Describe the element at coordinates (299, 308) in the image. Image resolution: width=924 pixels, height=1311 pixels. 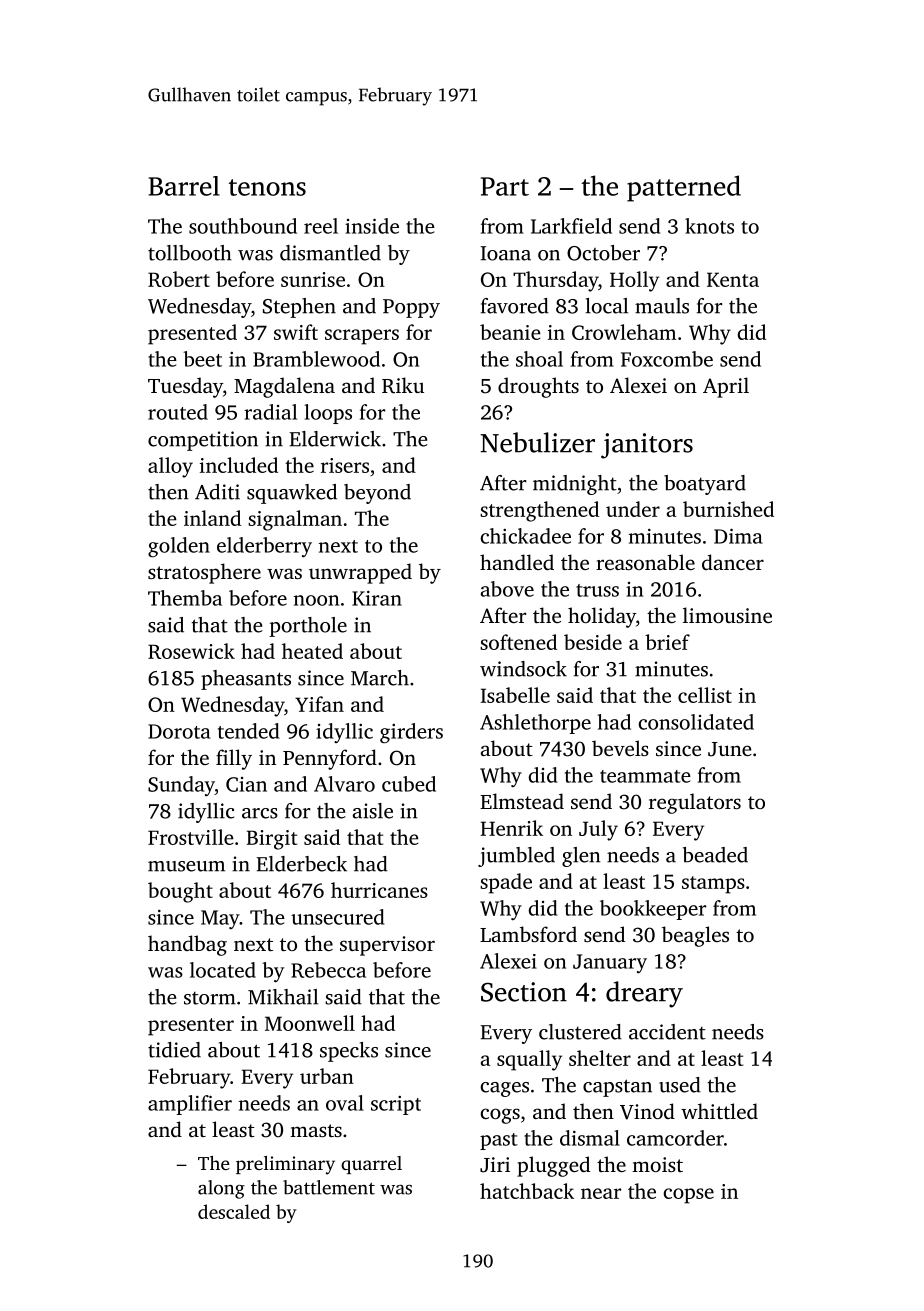
I see `Stephen` at that location.
